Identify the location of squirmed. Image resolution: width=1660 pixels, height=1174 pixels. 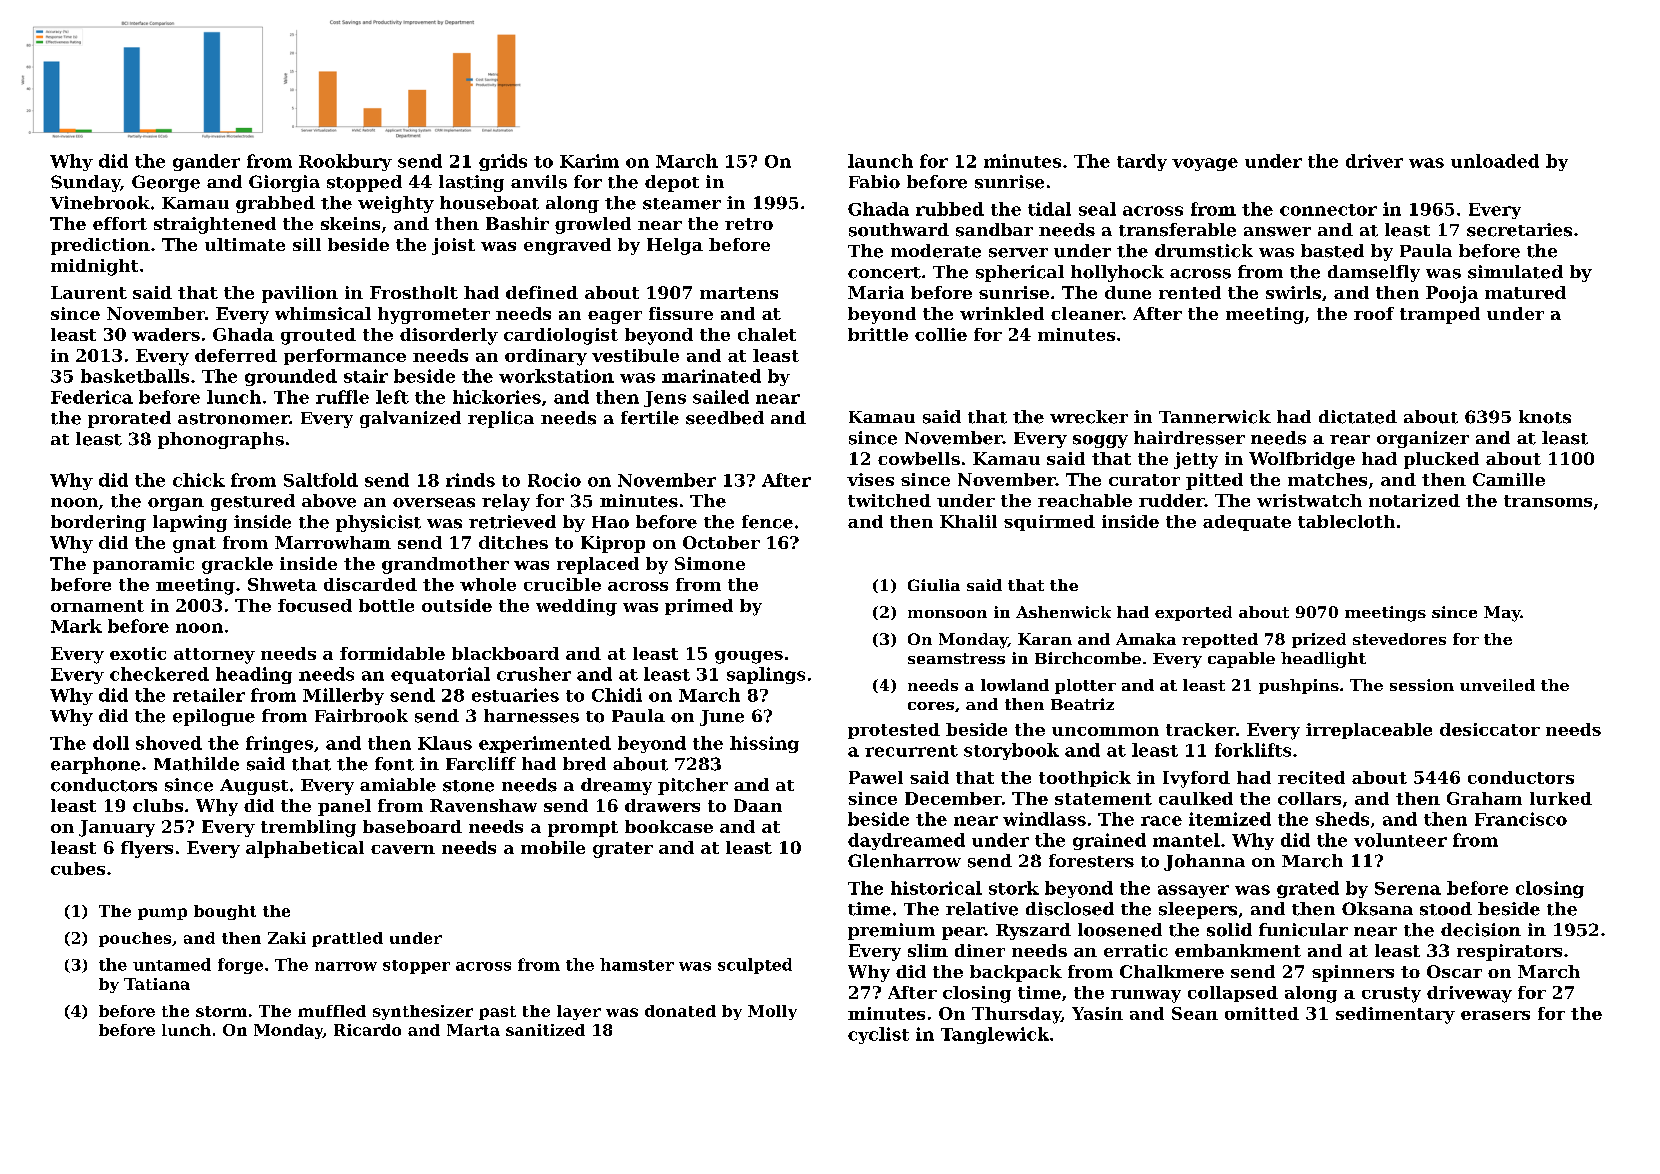
(1049, 523).
